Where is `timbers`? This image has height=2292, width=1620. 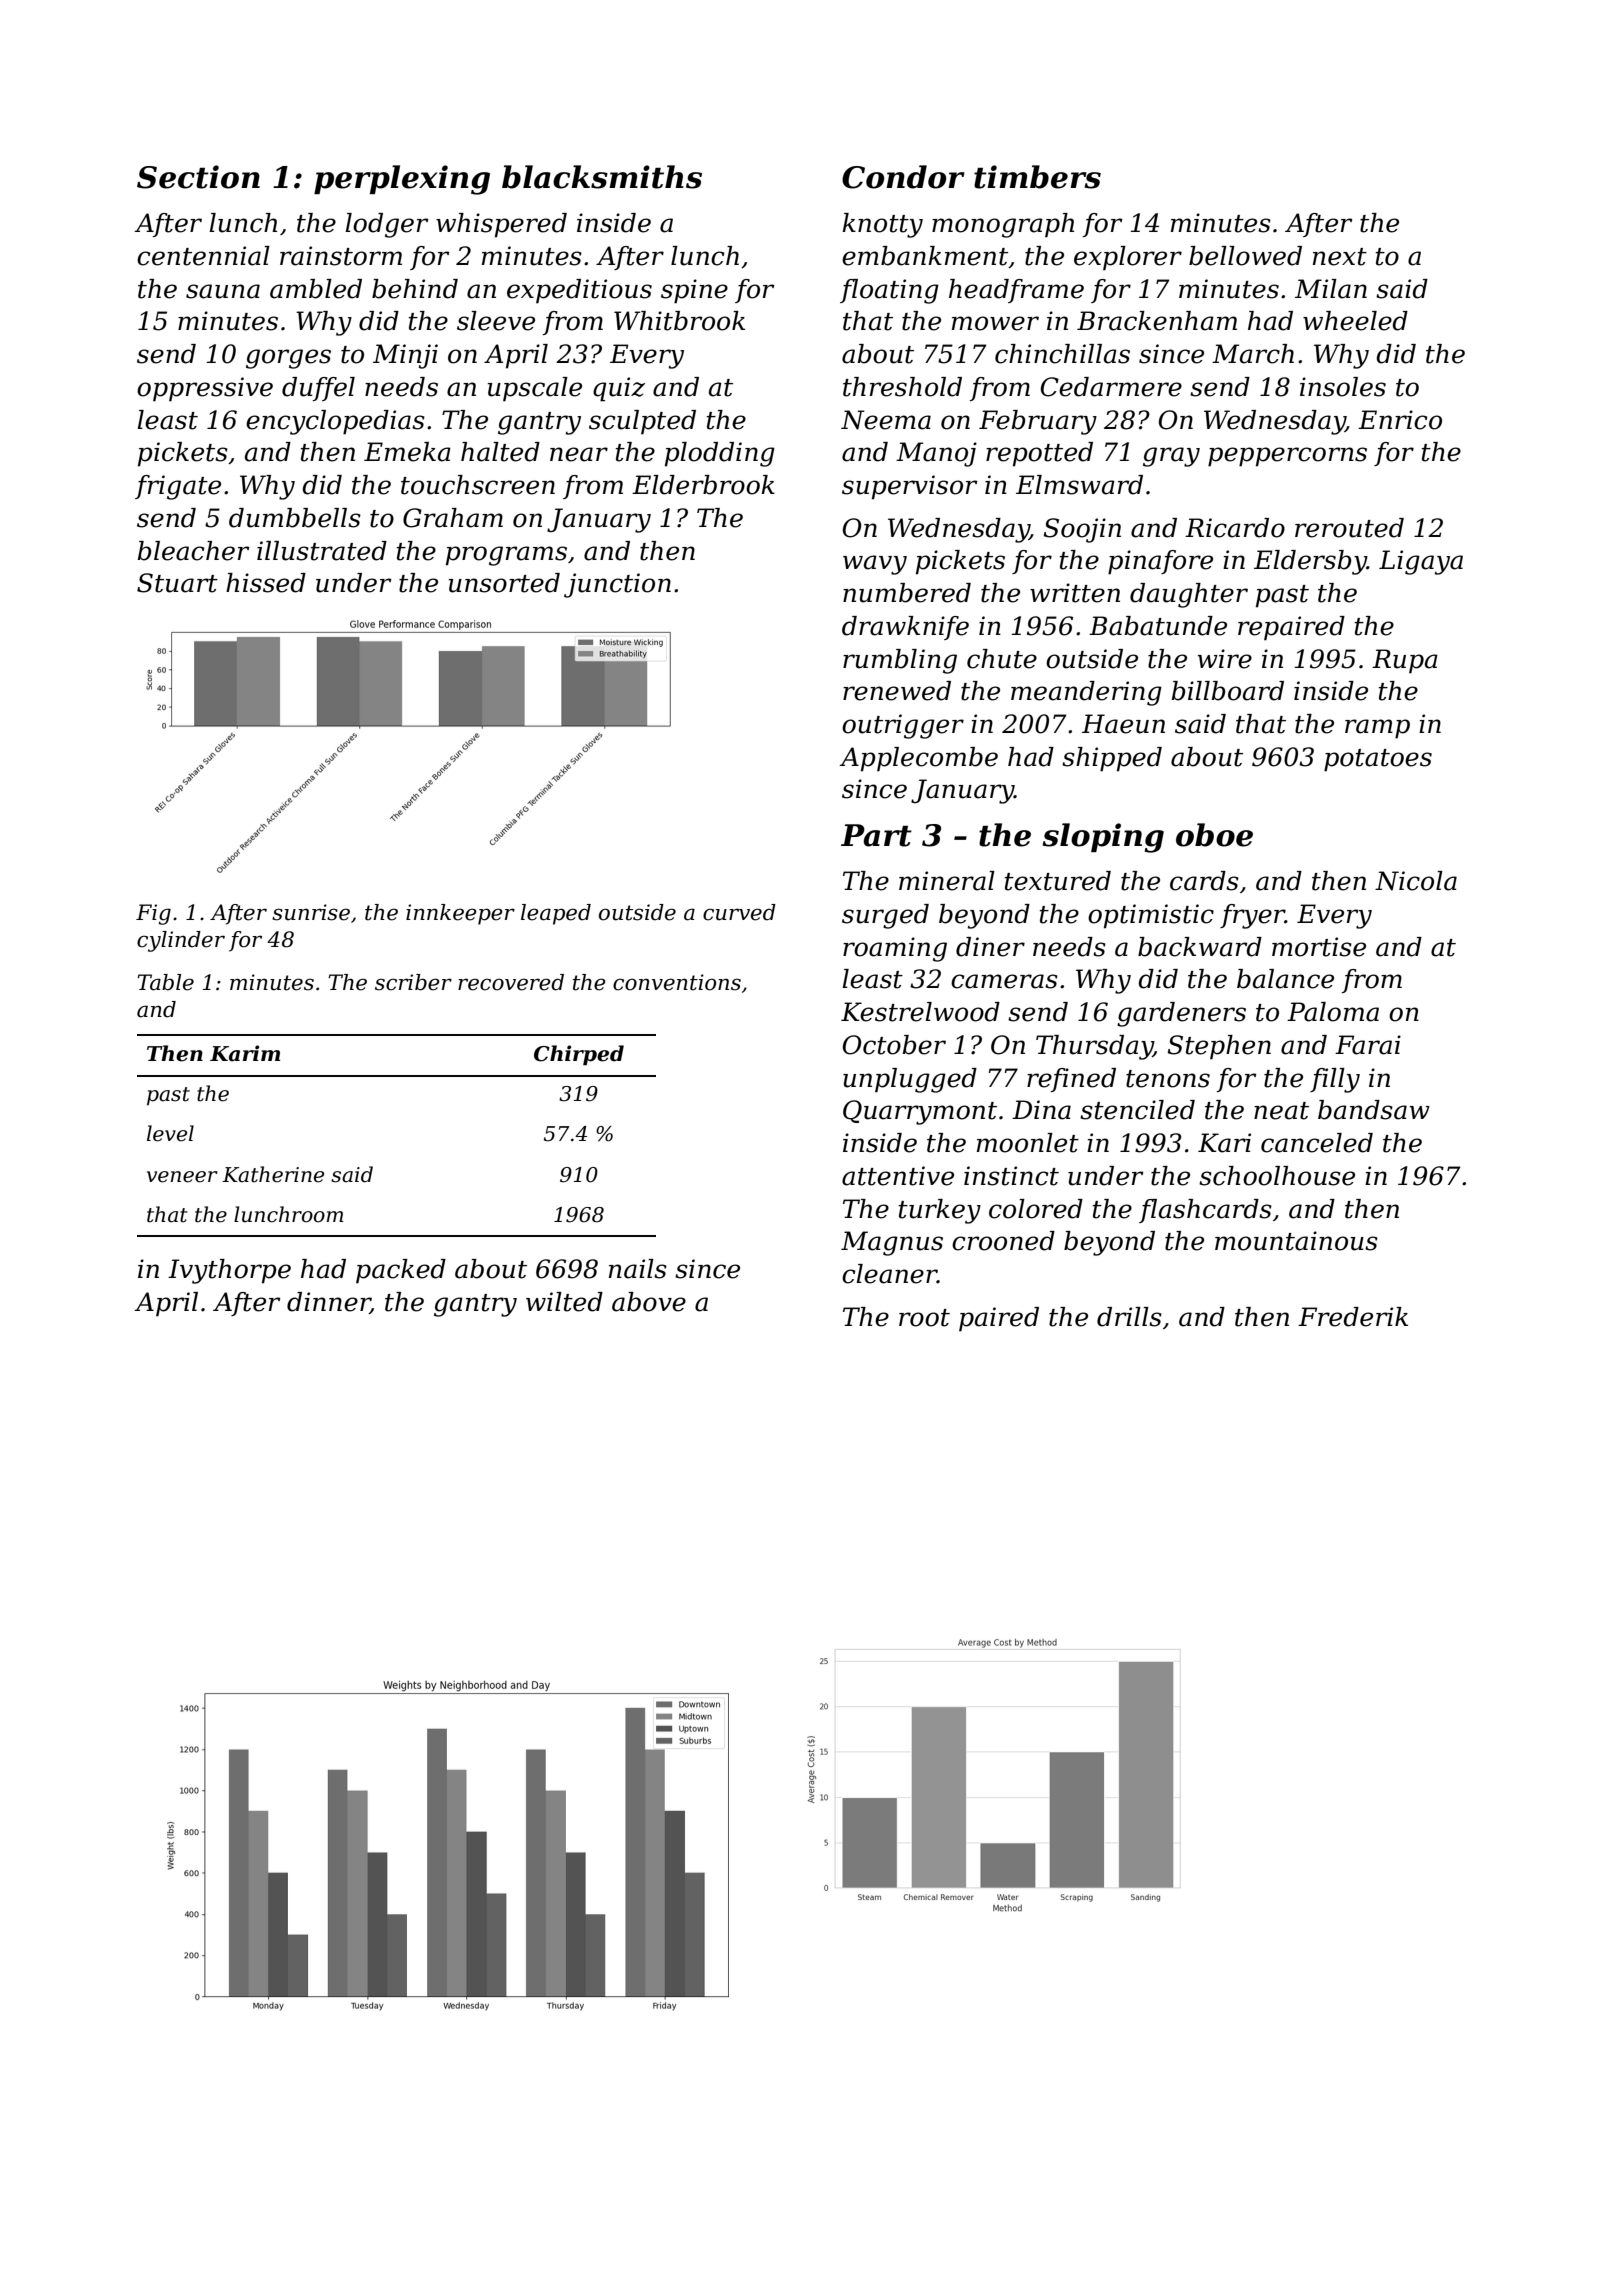
timbers is located at coordinates (1037, 177).
